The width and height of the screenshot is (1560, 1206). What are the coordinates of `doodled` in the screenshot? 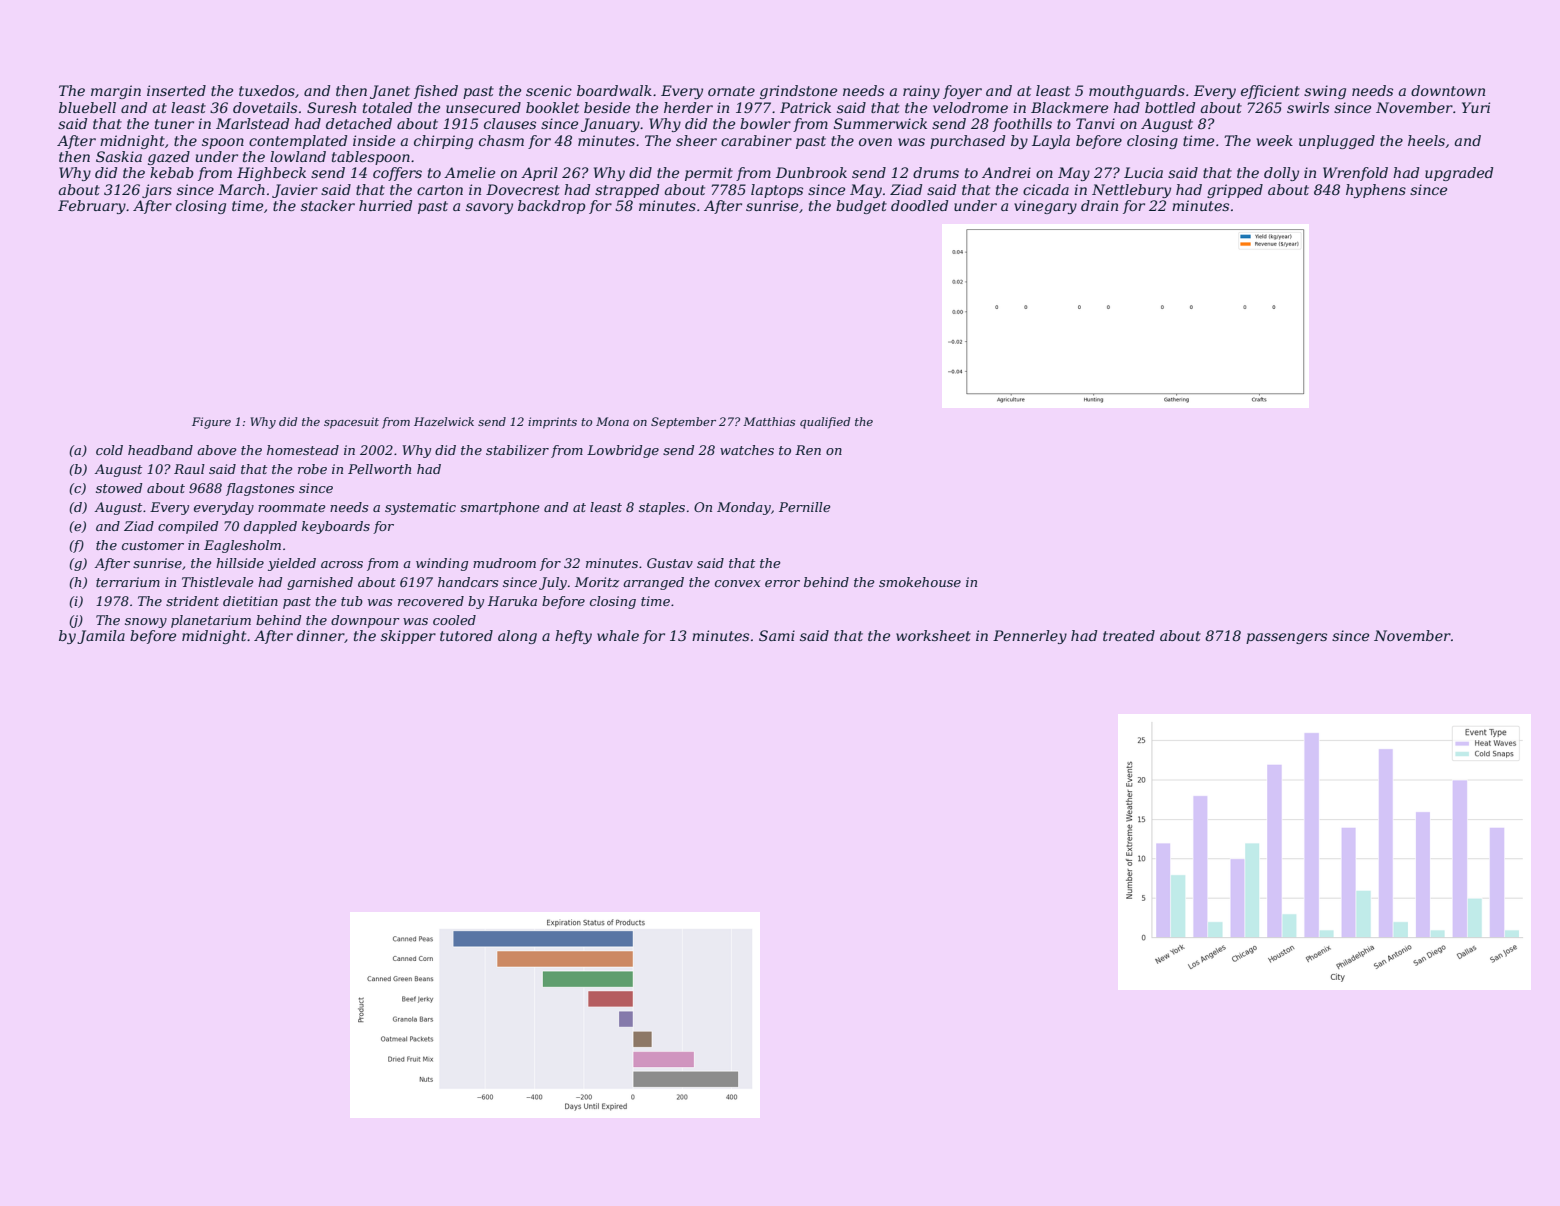 It's located at (919, 205).
